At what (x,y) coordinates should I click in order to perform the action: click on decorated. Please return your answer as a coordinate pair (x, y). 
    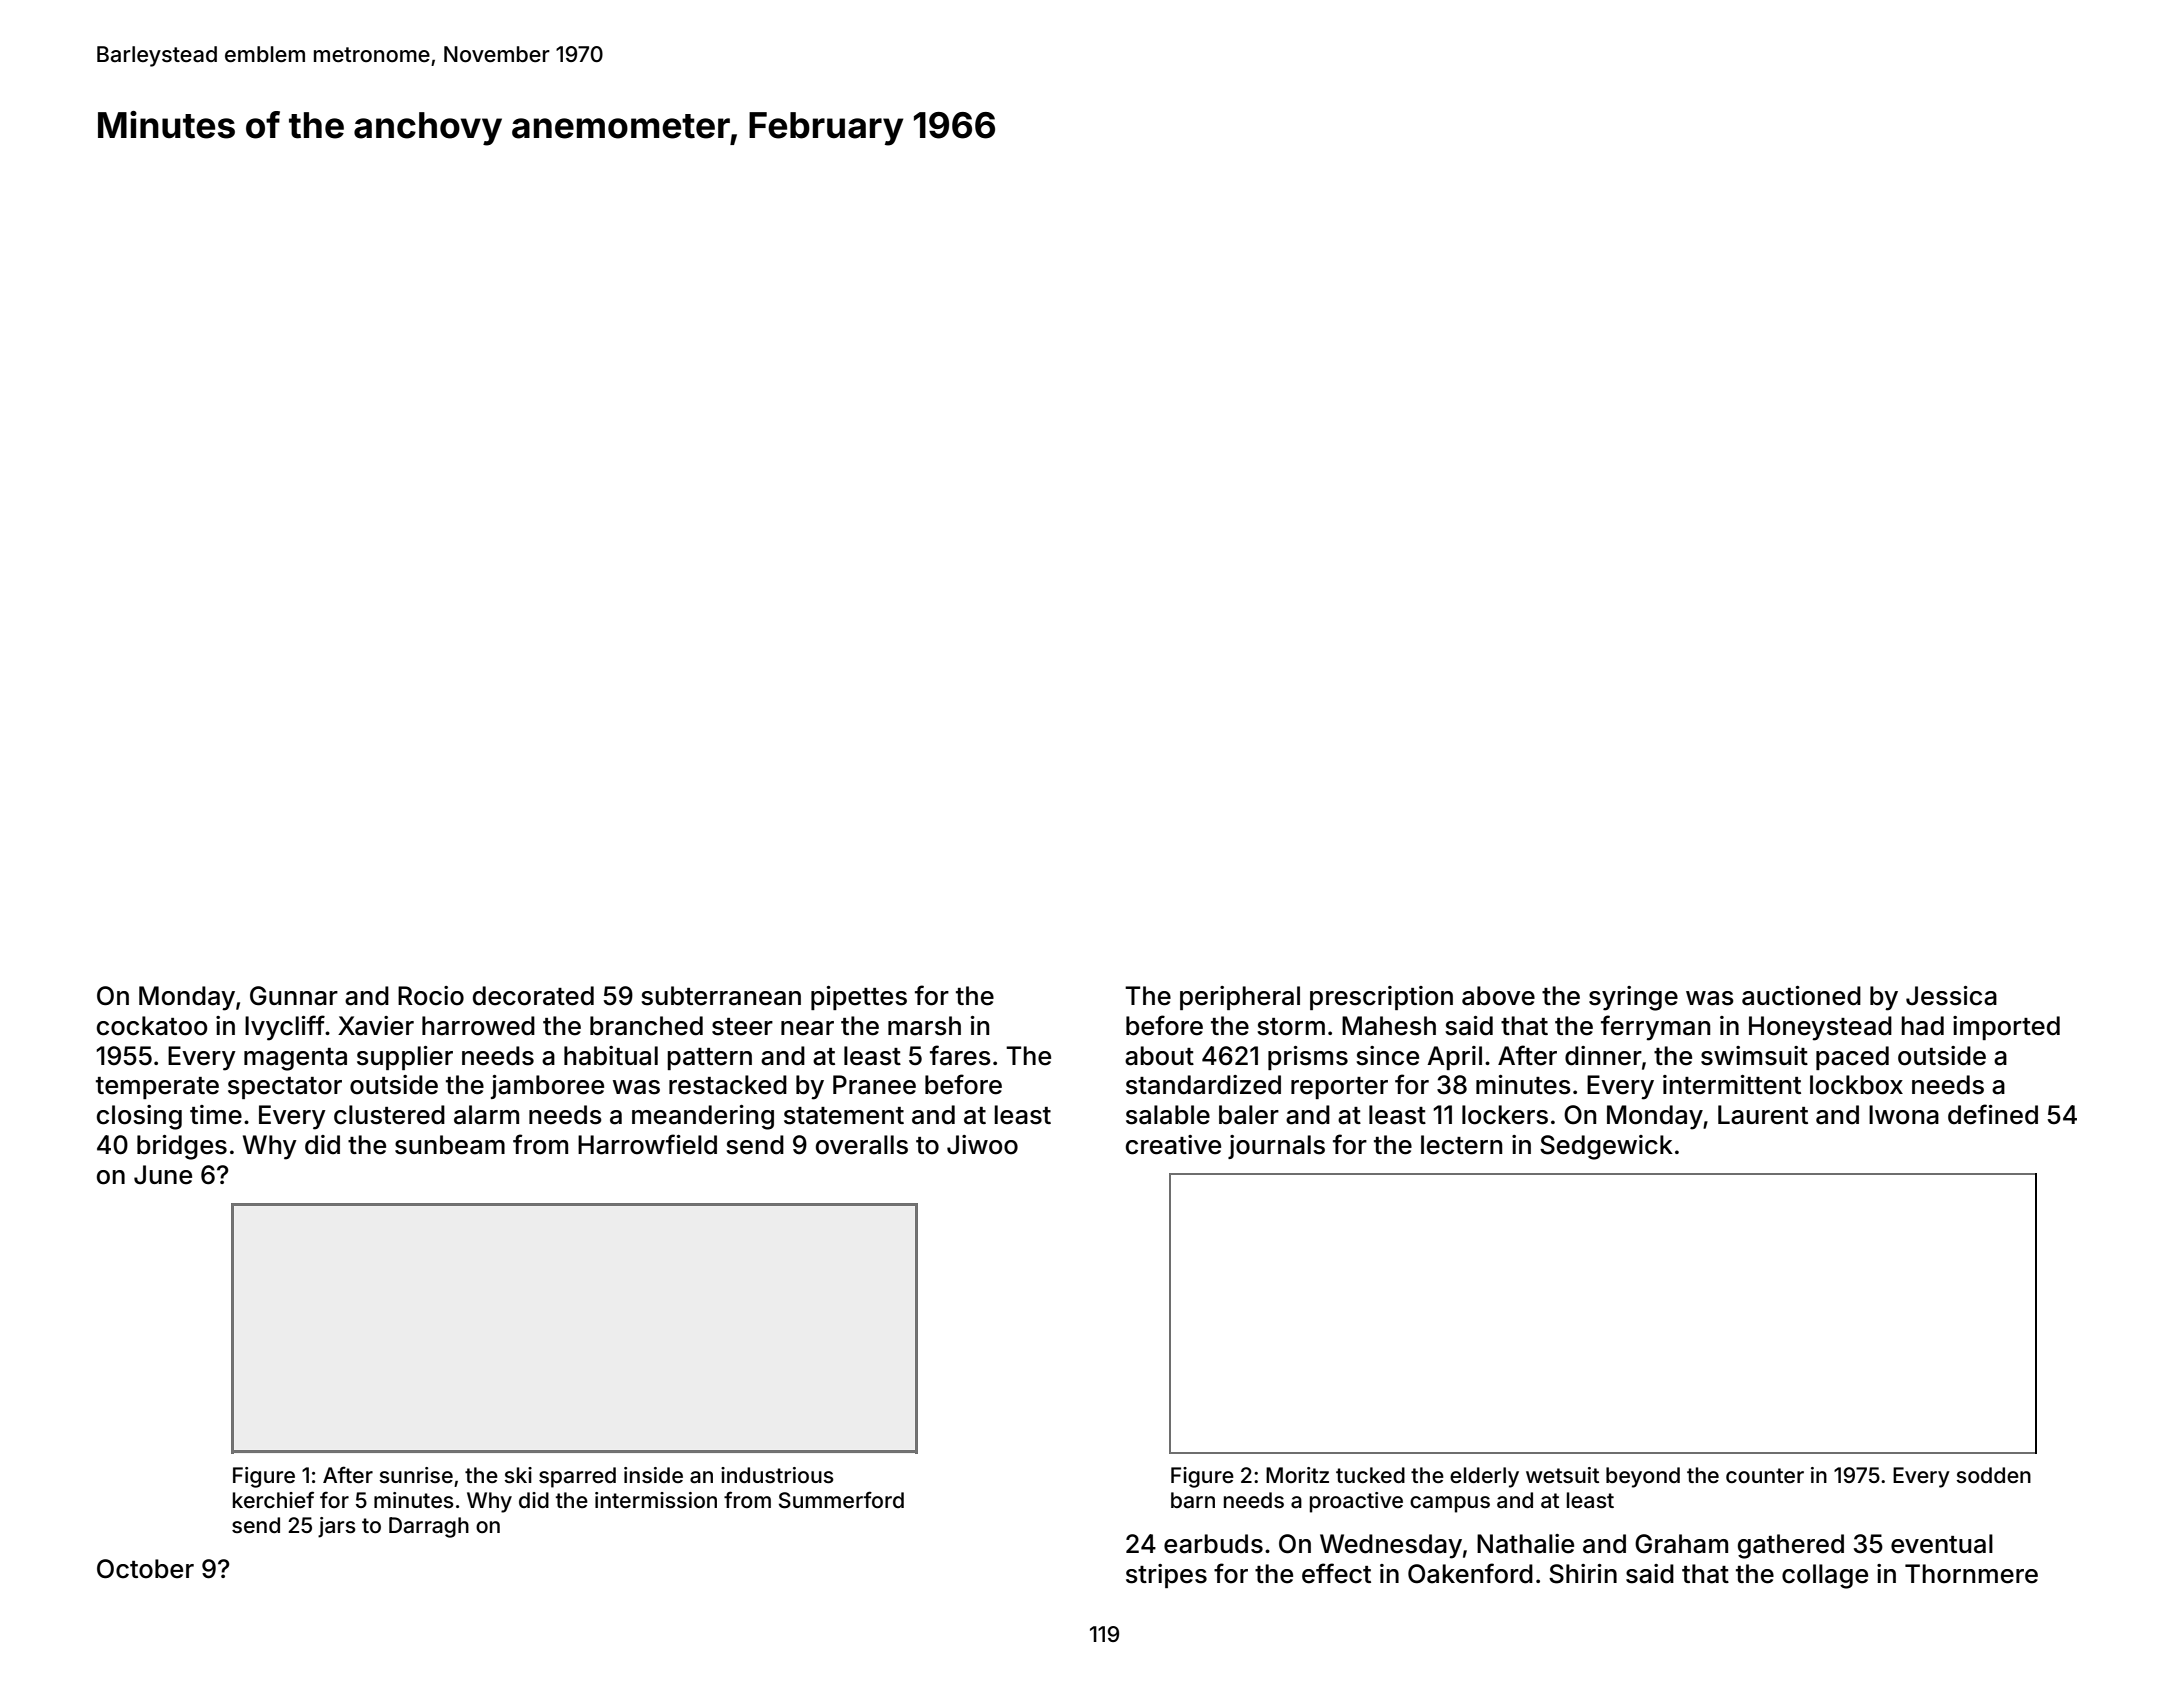
    Looking at the image, I should click on (533, 996).
